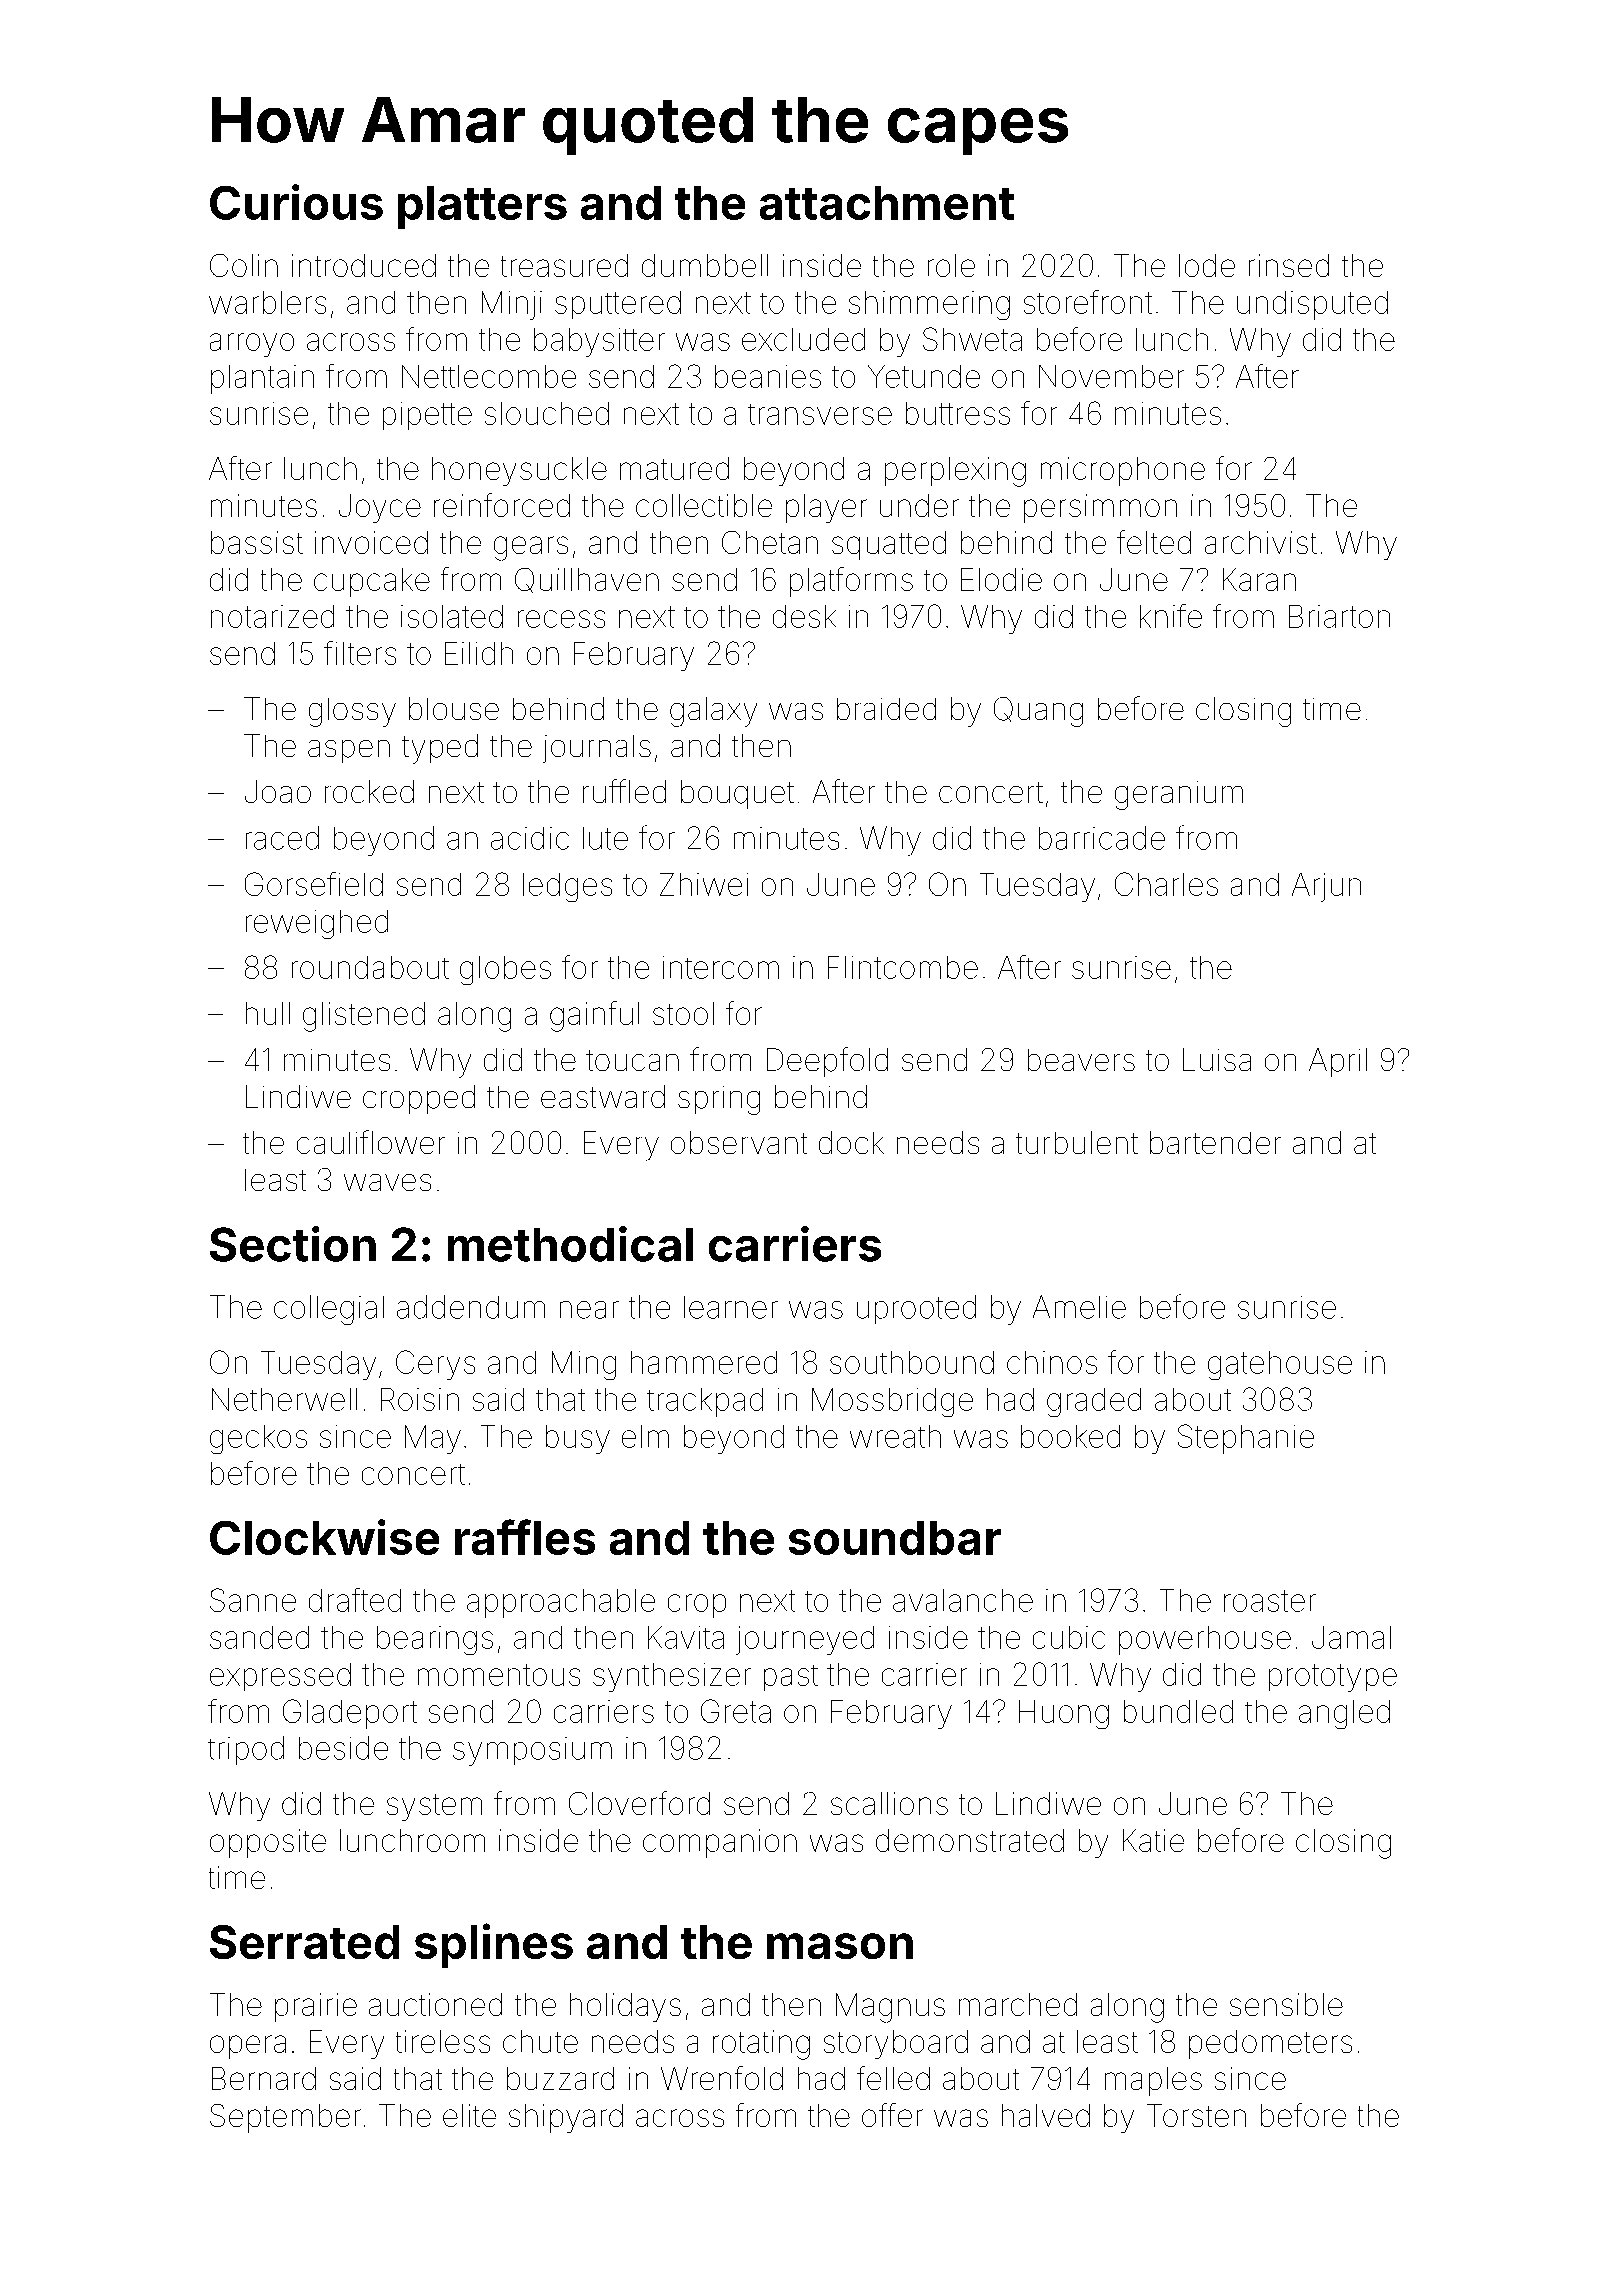 Image resolution: width=1620 pixels, height=2292 pixels. What do you see at coordinates (482, 207) in the screenshot?
I see `platters` at bounding box center [482, 207].
